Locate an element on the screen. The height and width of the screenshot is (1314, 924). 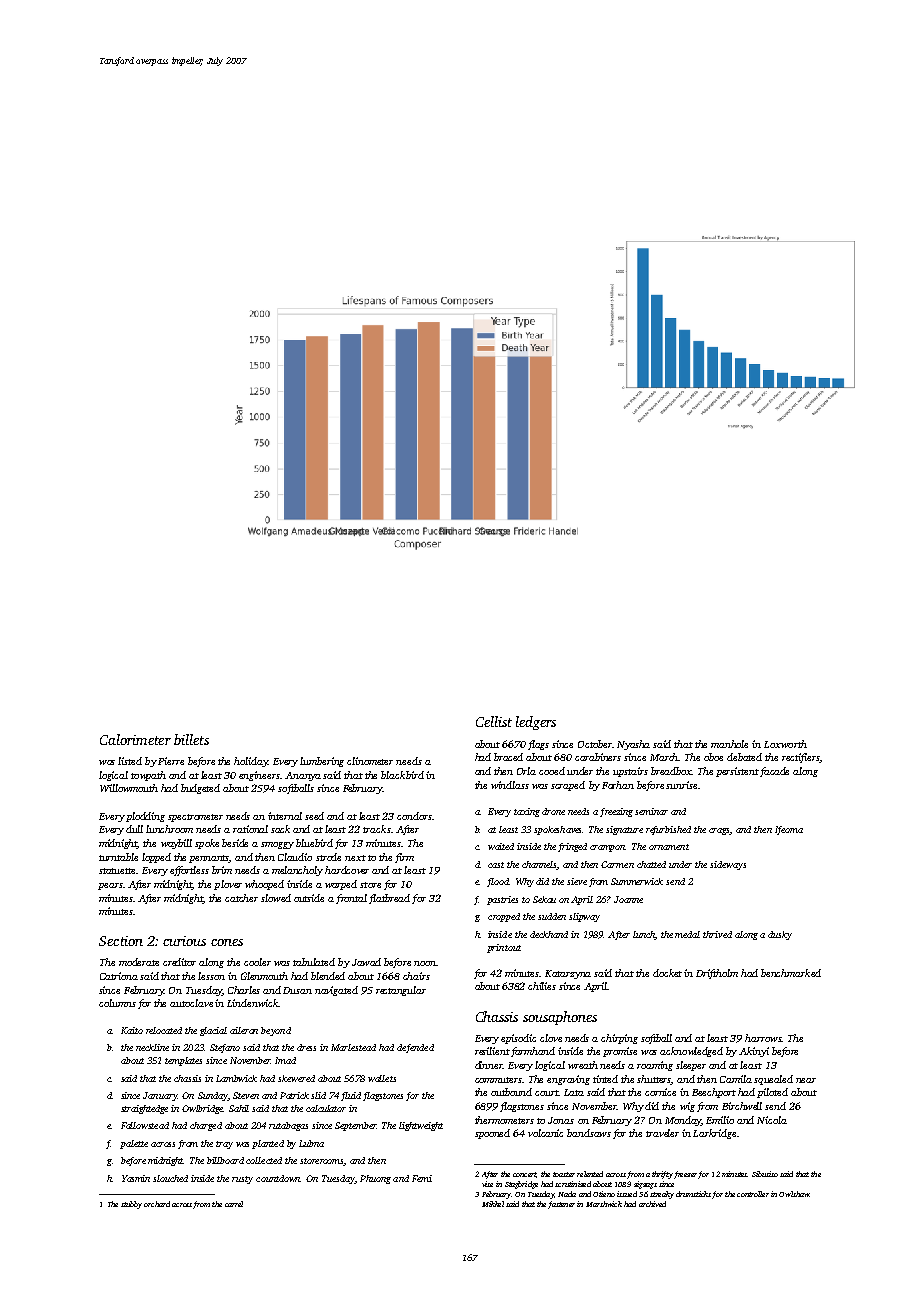
defended is located at coordinates (415, 1048).
